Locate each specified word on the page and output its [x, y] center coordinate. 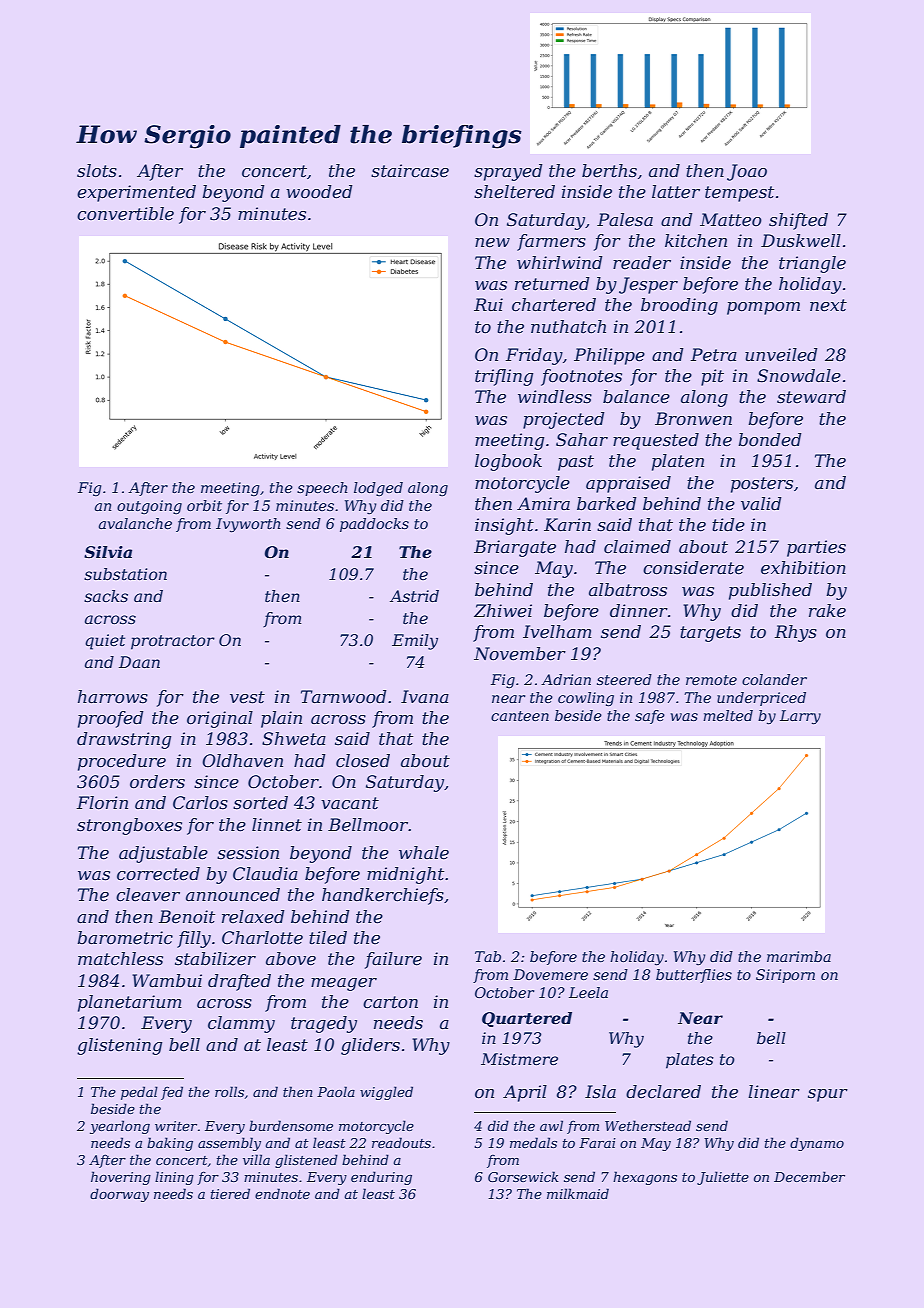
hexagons [645, 1178]
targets [710, 634]
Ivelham [557, 631]
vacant [350, 803]
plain [281, 719]
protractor [173, 642]
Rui [488, 304]
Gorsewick [523, 1176]
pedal [139, 1093]
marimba [799, 956]
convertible [125, 213]
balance [636, 396]
